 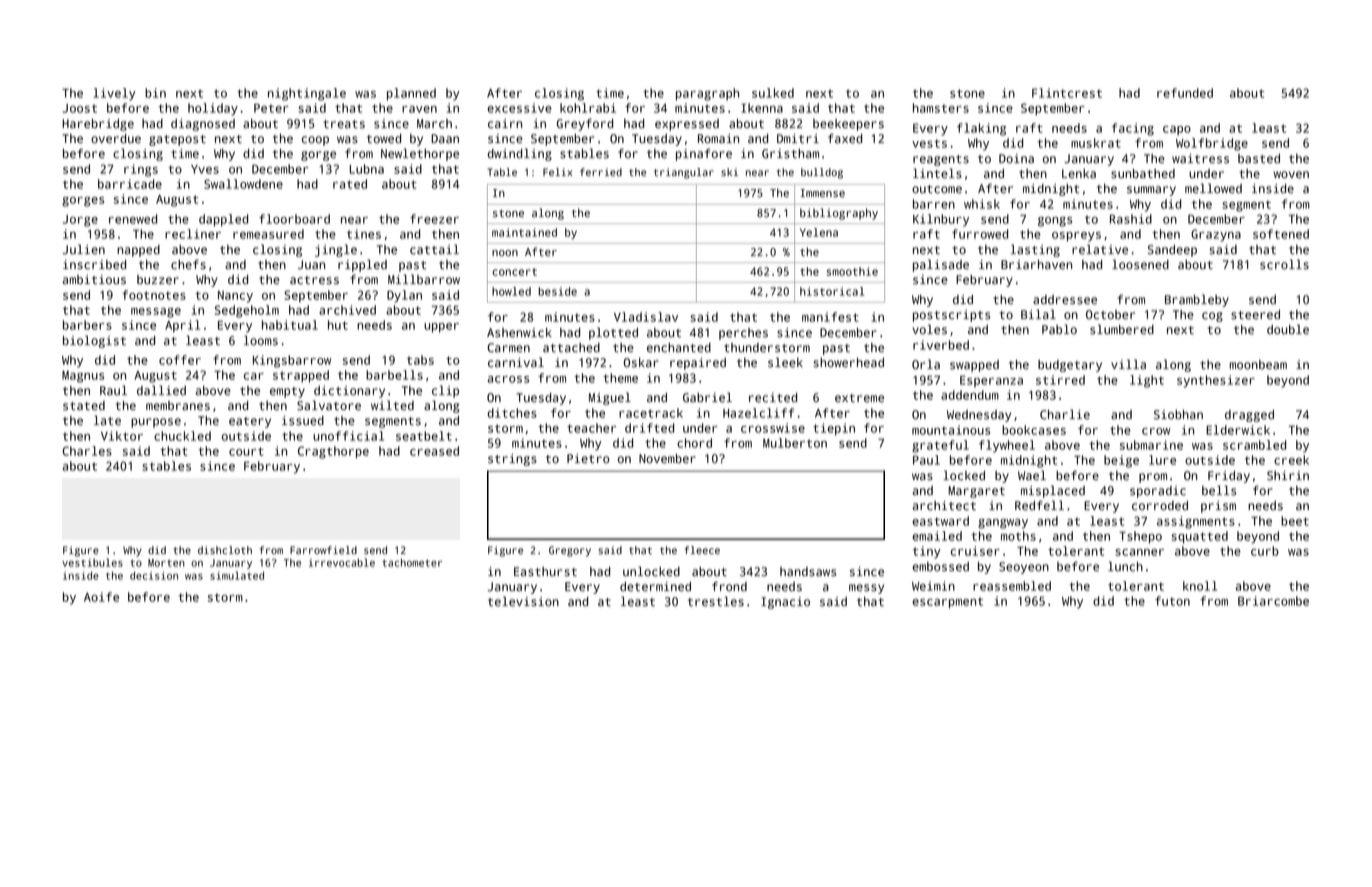 What do you see at coordinates (392, 405) in the screenshot?
I see `wilted` at bounding box center [392, 405].
